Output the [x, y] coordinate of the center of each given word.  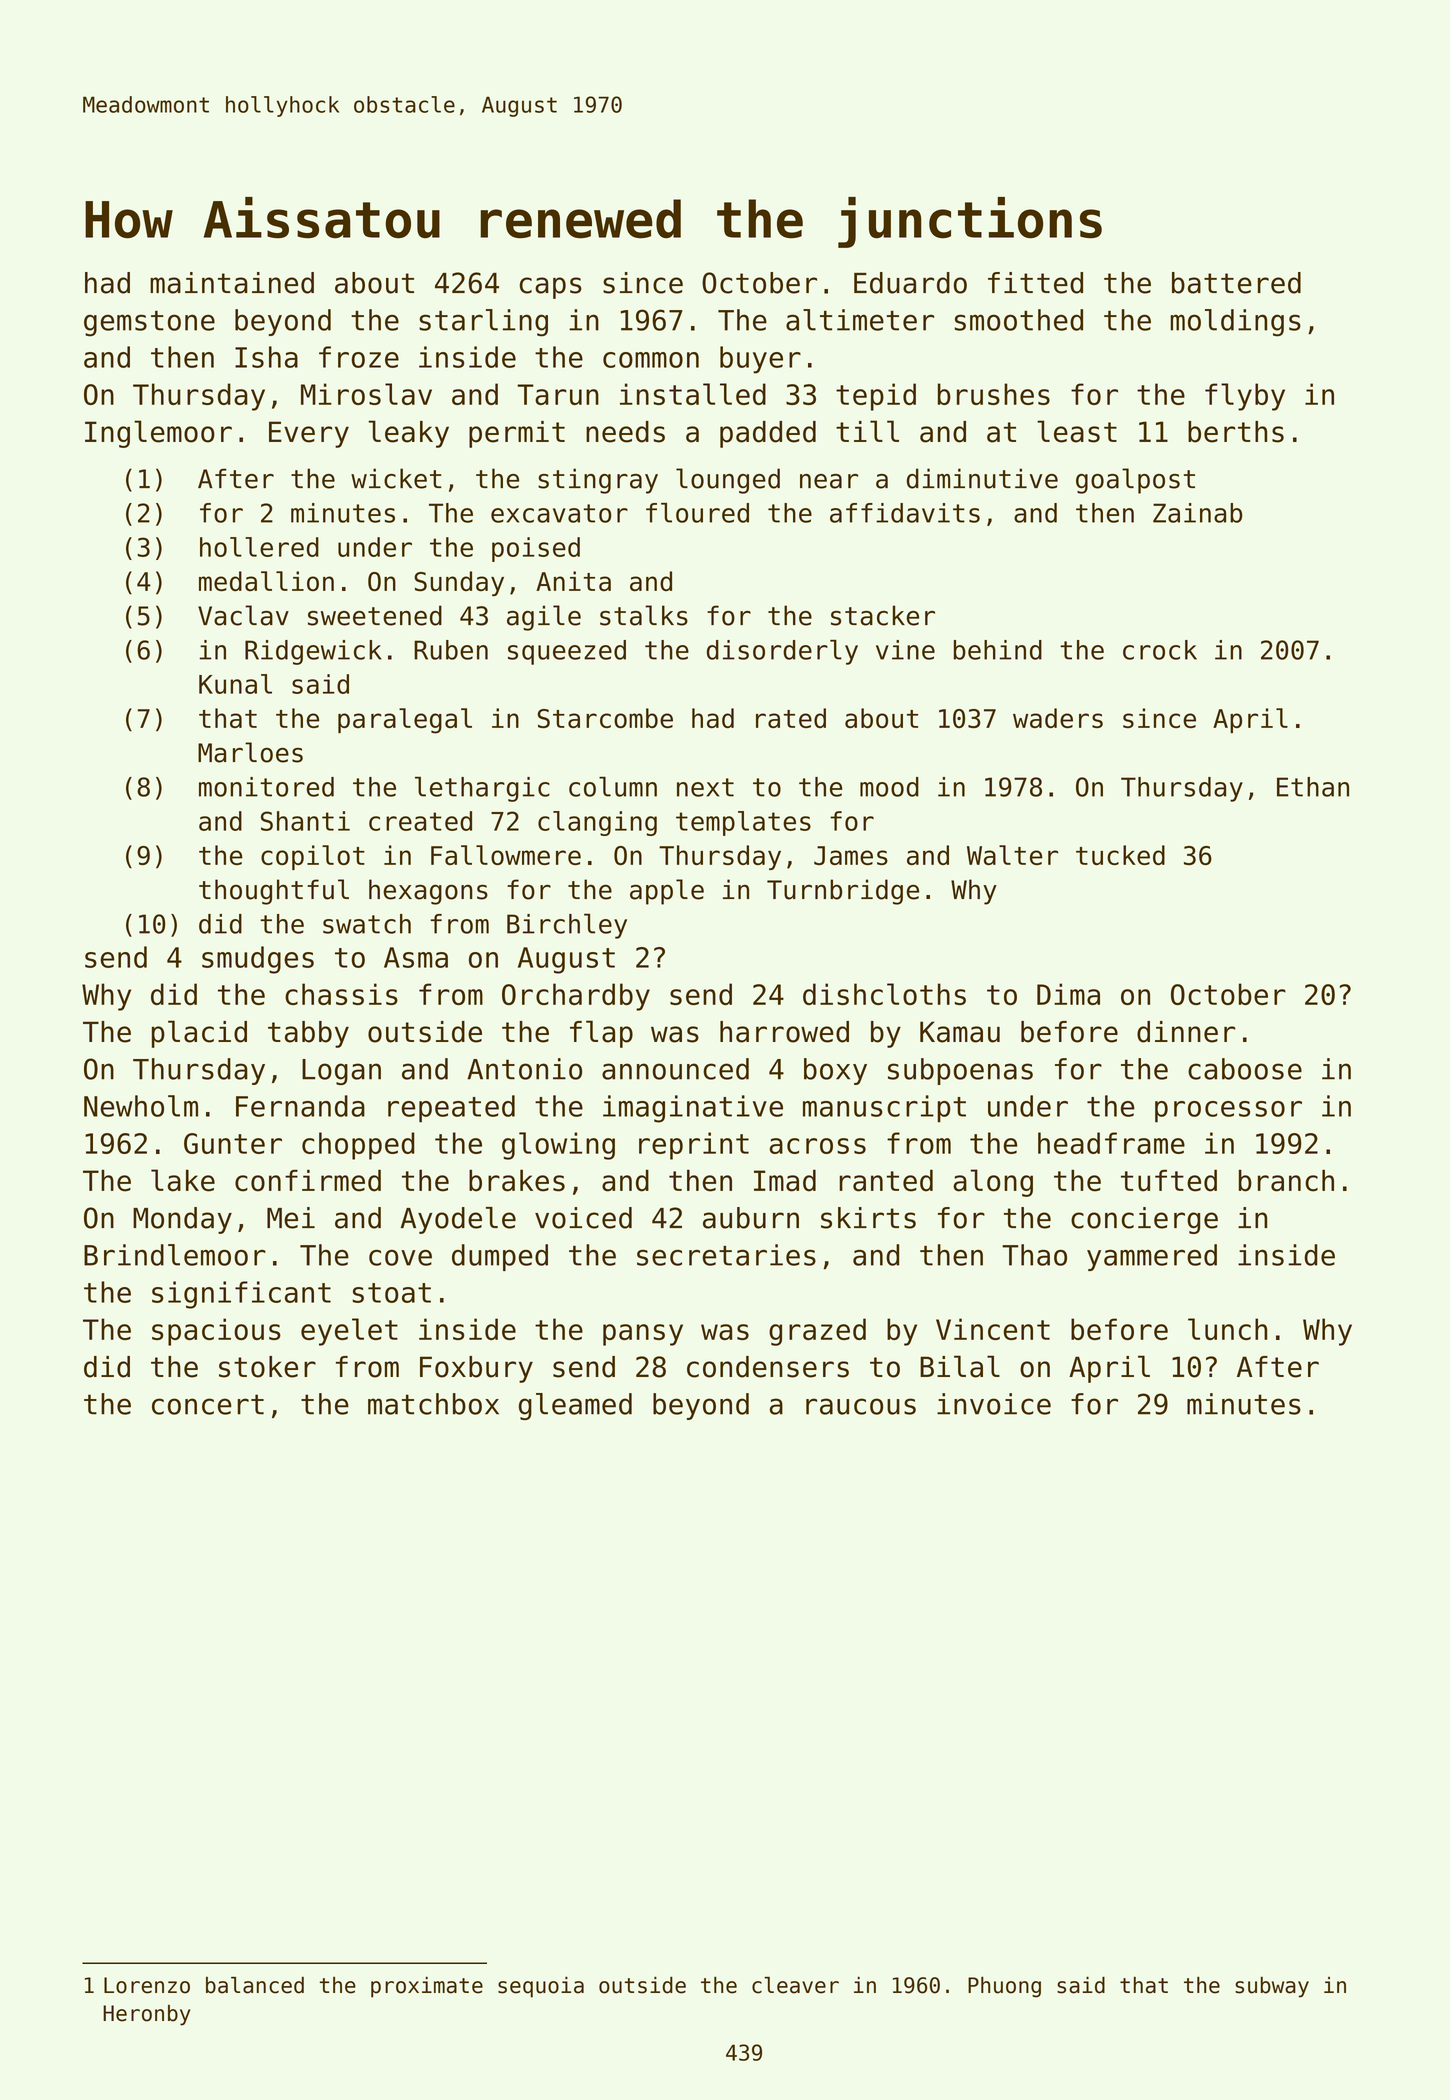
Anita [573, 581]
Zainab [1197, 513]
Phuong [1004, 1987]
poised [536, 549]
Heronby [147, 2015]
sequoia [541, 1987]
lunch [1227, 1329]
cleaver [795, 1985]
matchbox [433, 1404]
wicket [396, 478]
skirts [868, 1218]
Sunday [459, 583]
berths [1236, 432]
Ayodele [458, 1220]
